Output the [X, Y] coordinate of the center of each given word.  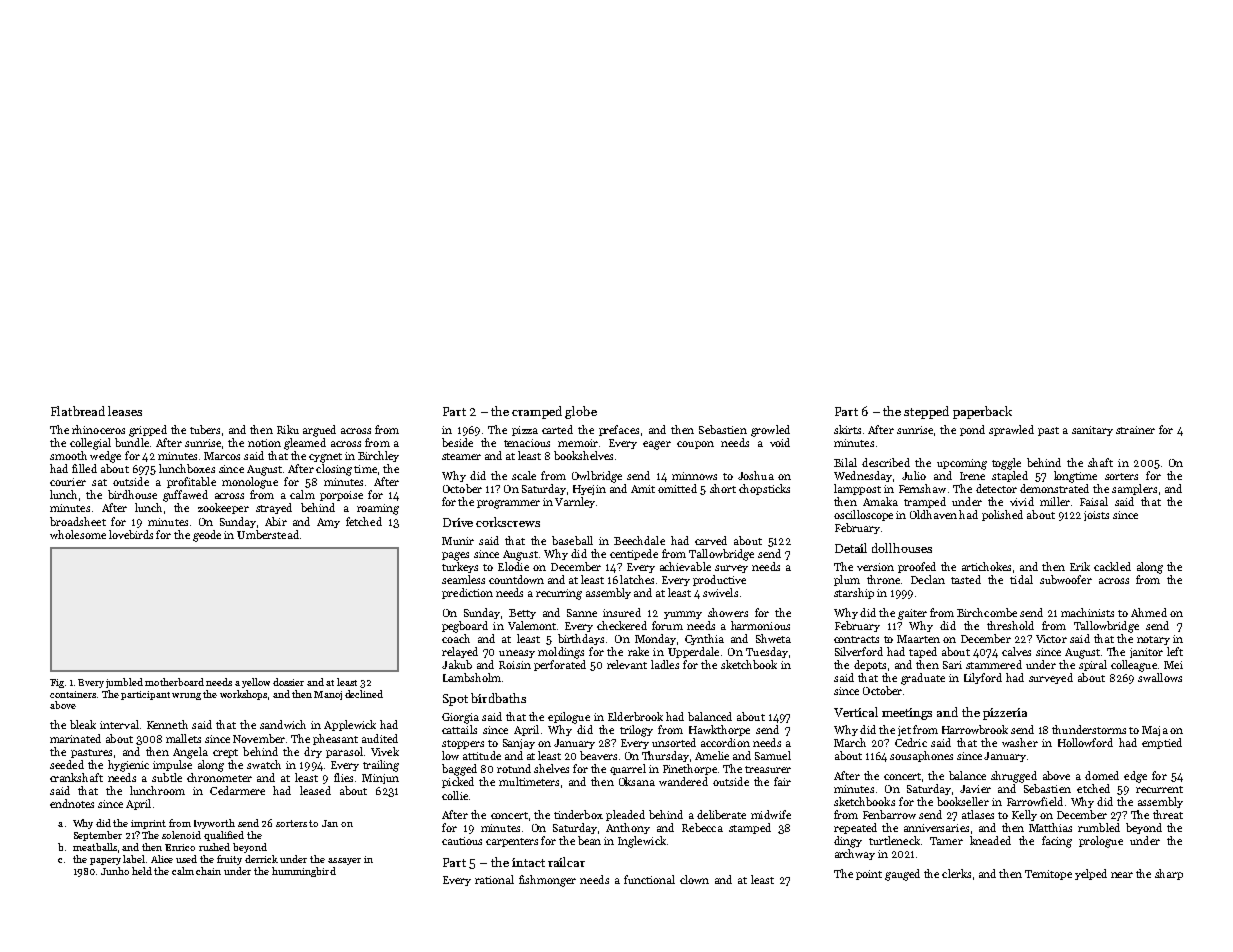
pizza [525, 431]
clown [694, 879]
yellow [256, 683]
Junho [115, 871]
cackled [1112, 566]
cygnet [325, 458]
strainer [1135, 430]
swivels [720, 592]
